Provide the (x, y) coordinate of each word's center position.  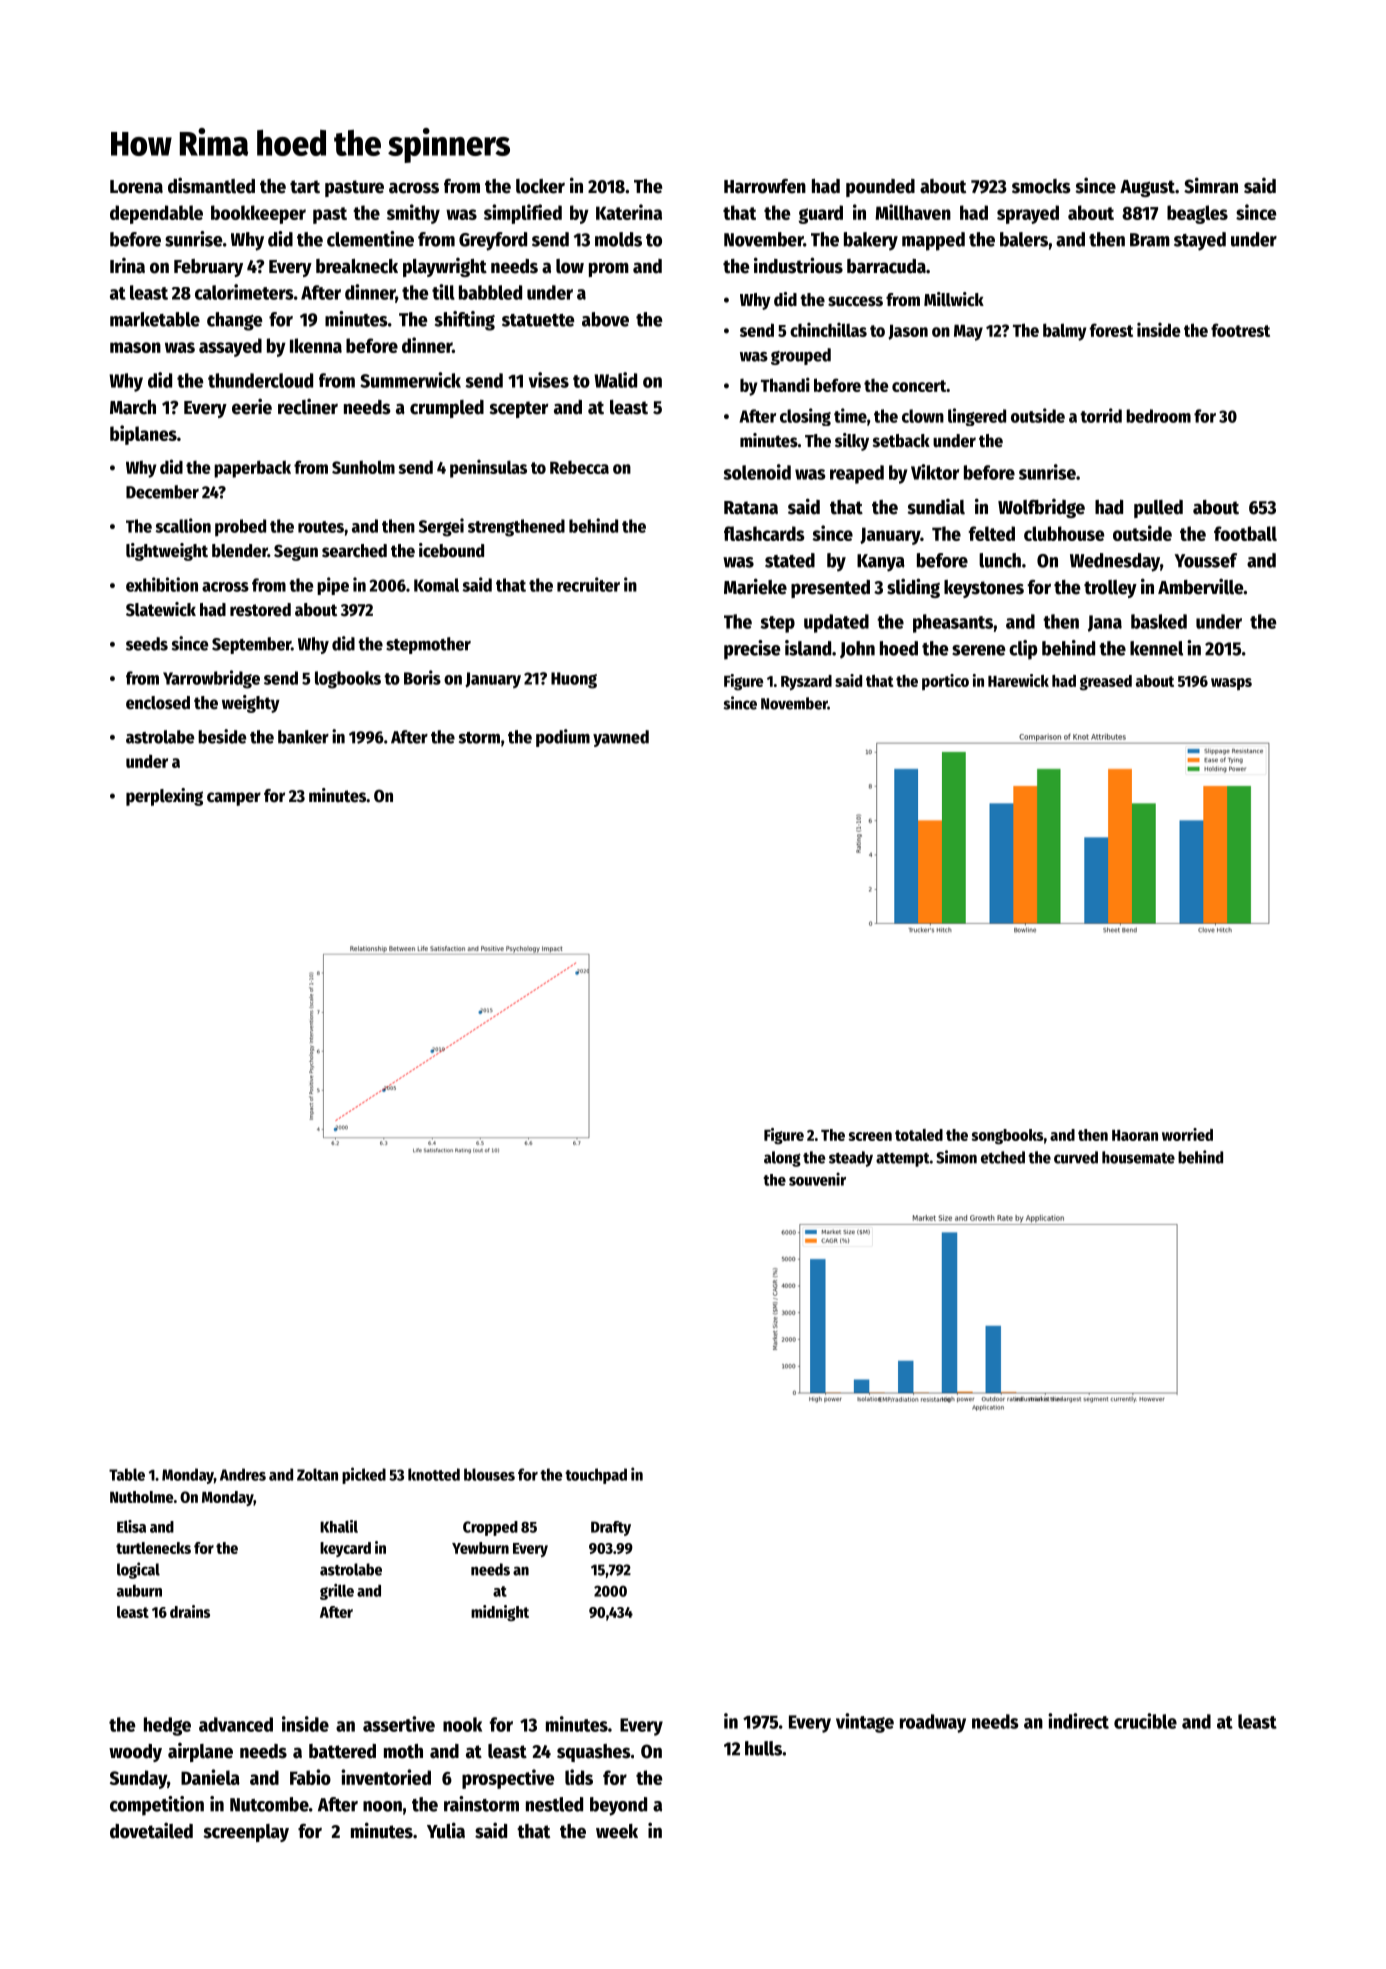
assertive (399, 1724)
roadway (933, 1723)
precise (752, 650)
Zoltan (317, 1474)
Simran (1211, 185)
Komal (436, 585)
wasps (1231, 684)
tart (305, 187)
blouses (489, 1474)
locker (540, 186)
